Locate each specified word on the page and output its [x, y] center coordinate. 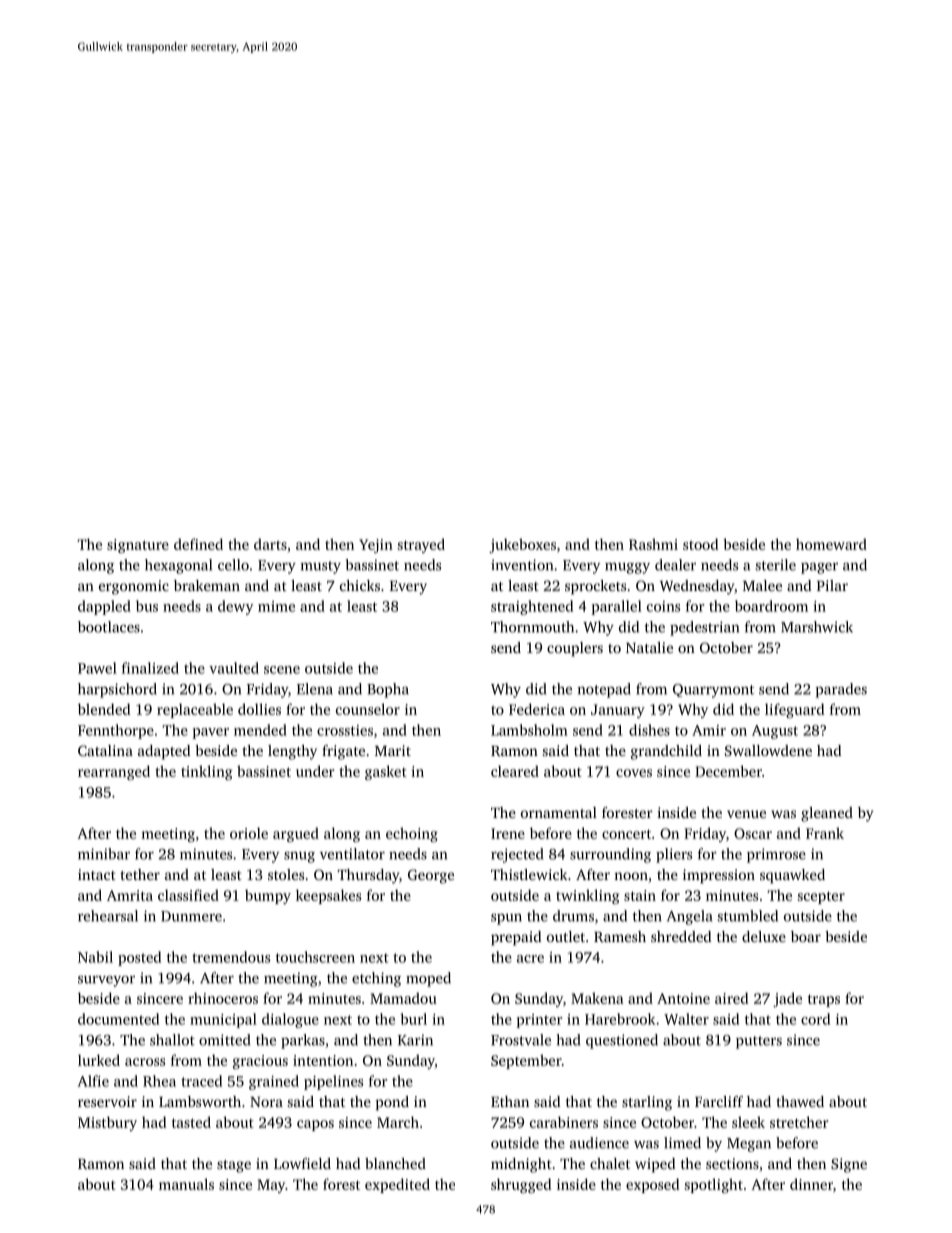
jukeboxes [522, 545]
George [431, 876]
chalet [610, 1163]
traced [201, 1081]
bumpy [268, 896]
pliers [674, 855]
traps [824, 1000]
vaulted [234, 668]
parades [841, 690]
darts [270, 544]
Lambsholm [529, 730]
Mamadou [403, 998]
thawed [800, 1101]
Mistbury [107, 1123]
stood [700, 544]
